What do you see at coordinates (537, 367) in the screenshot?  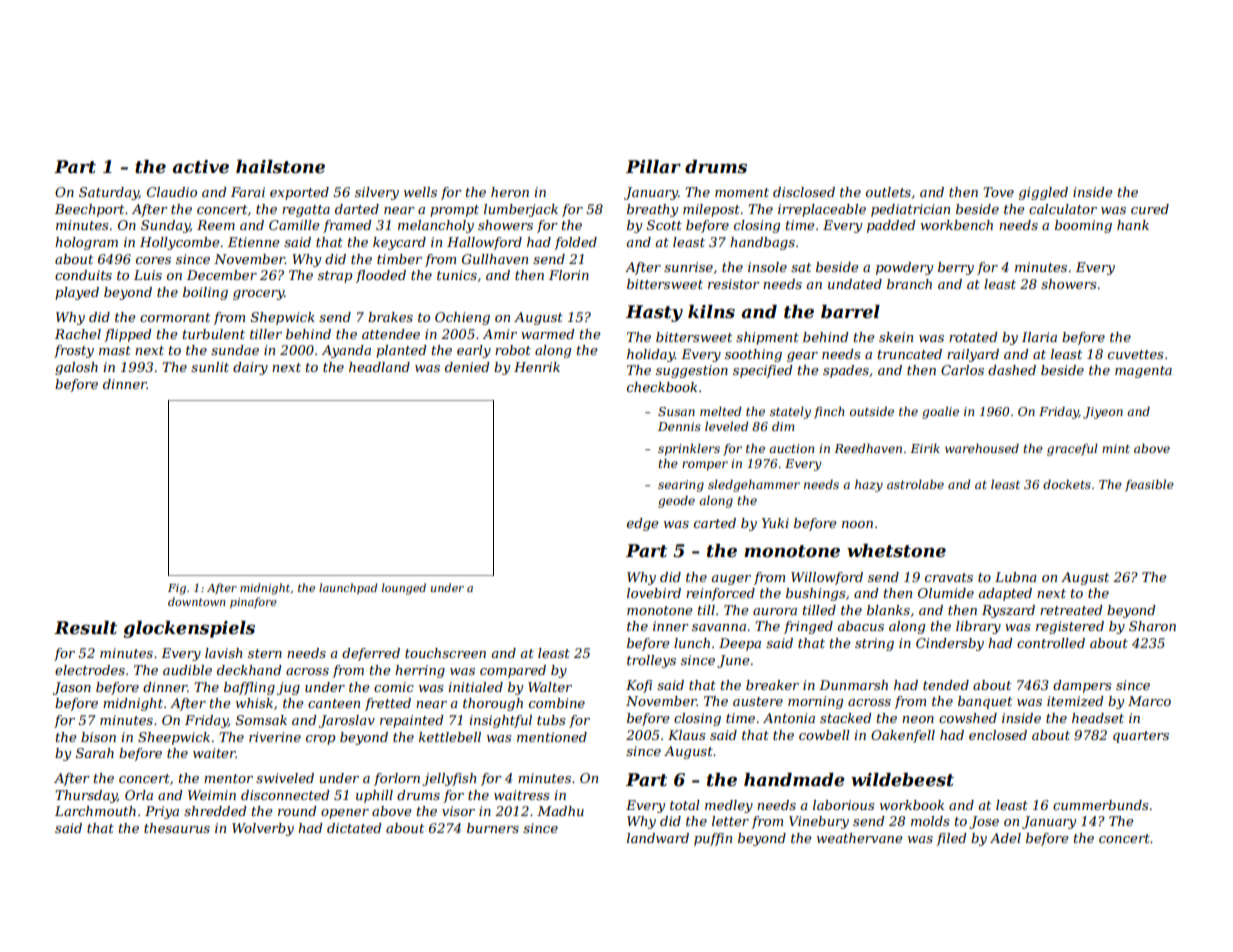 I see `Henrik` at bounding box center [537, 367].
